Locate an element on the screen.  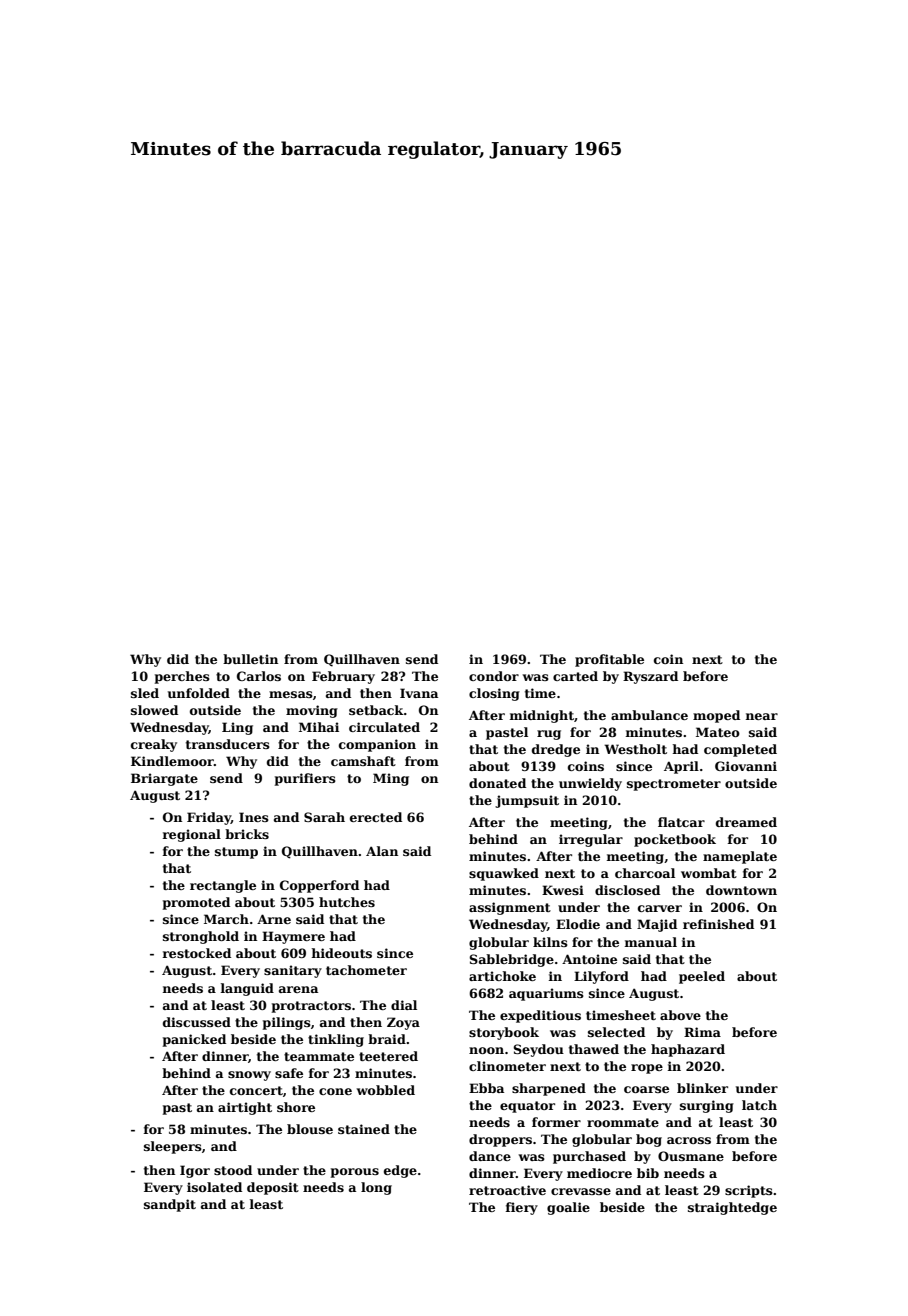
bulletin is located at coordinates (250, 659).
